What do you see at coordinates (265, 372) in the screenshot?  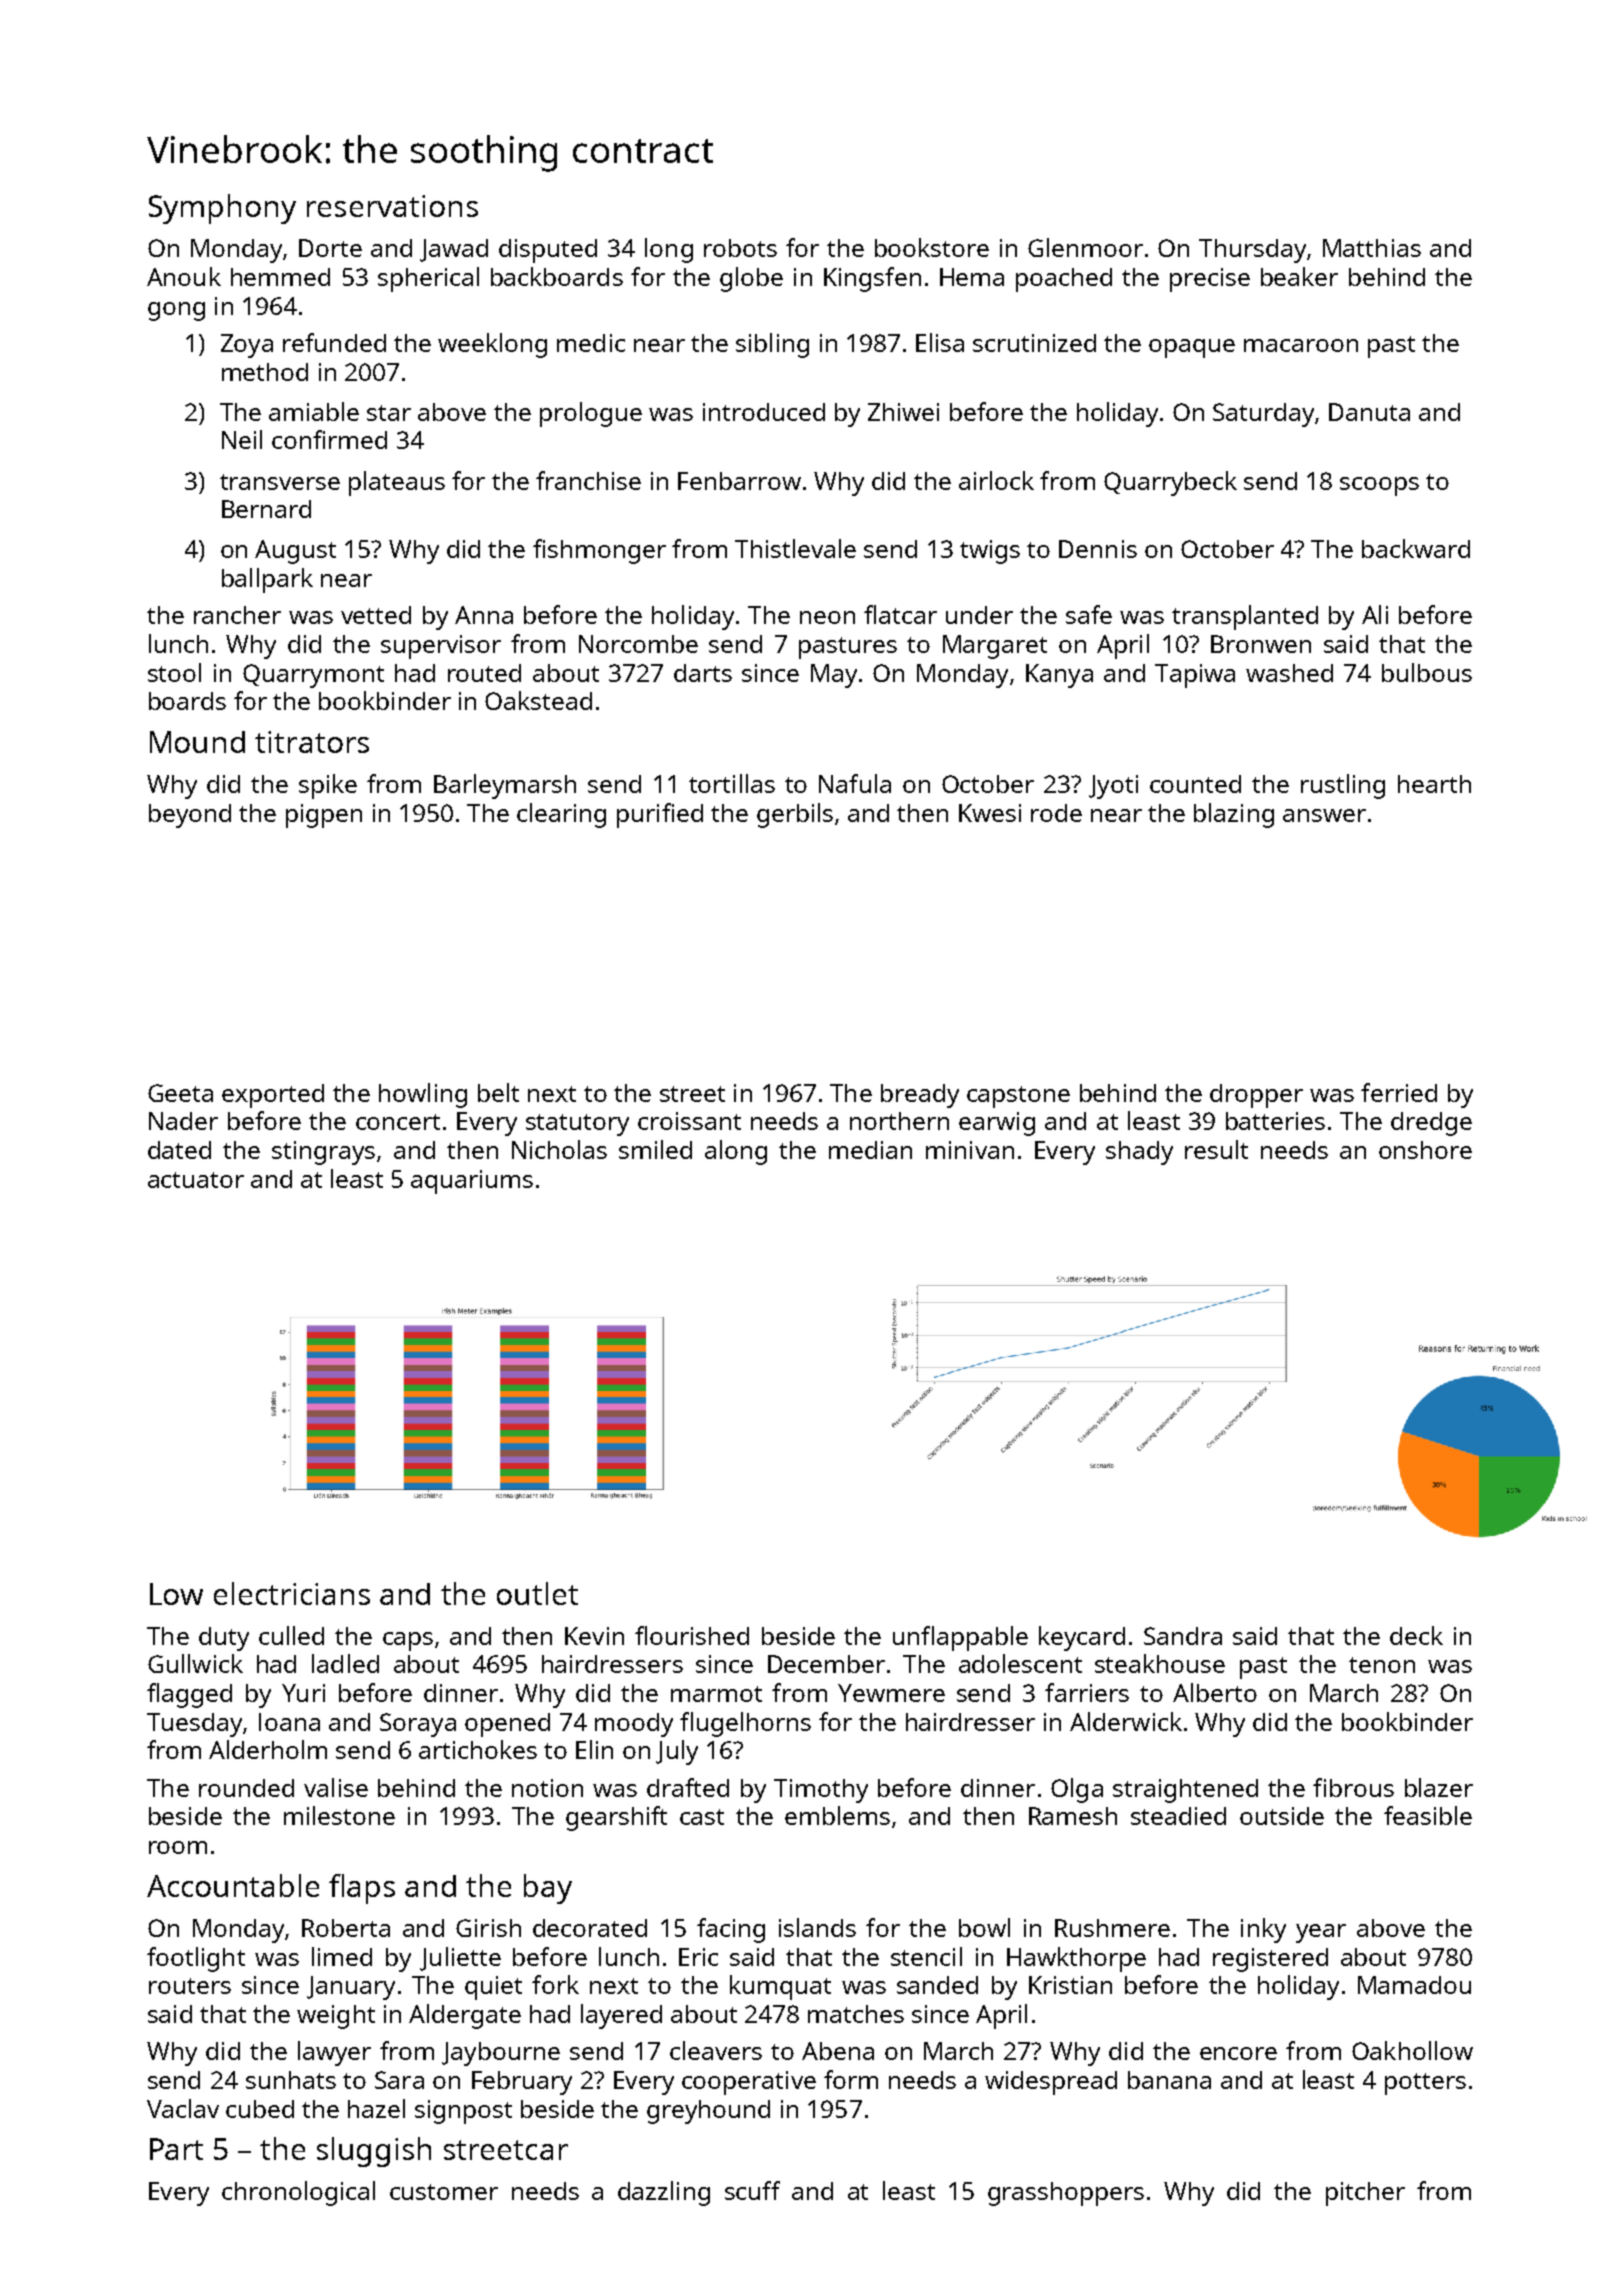 I see `method` at bounding box center [265, 372].
